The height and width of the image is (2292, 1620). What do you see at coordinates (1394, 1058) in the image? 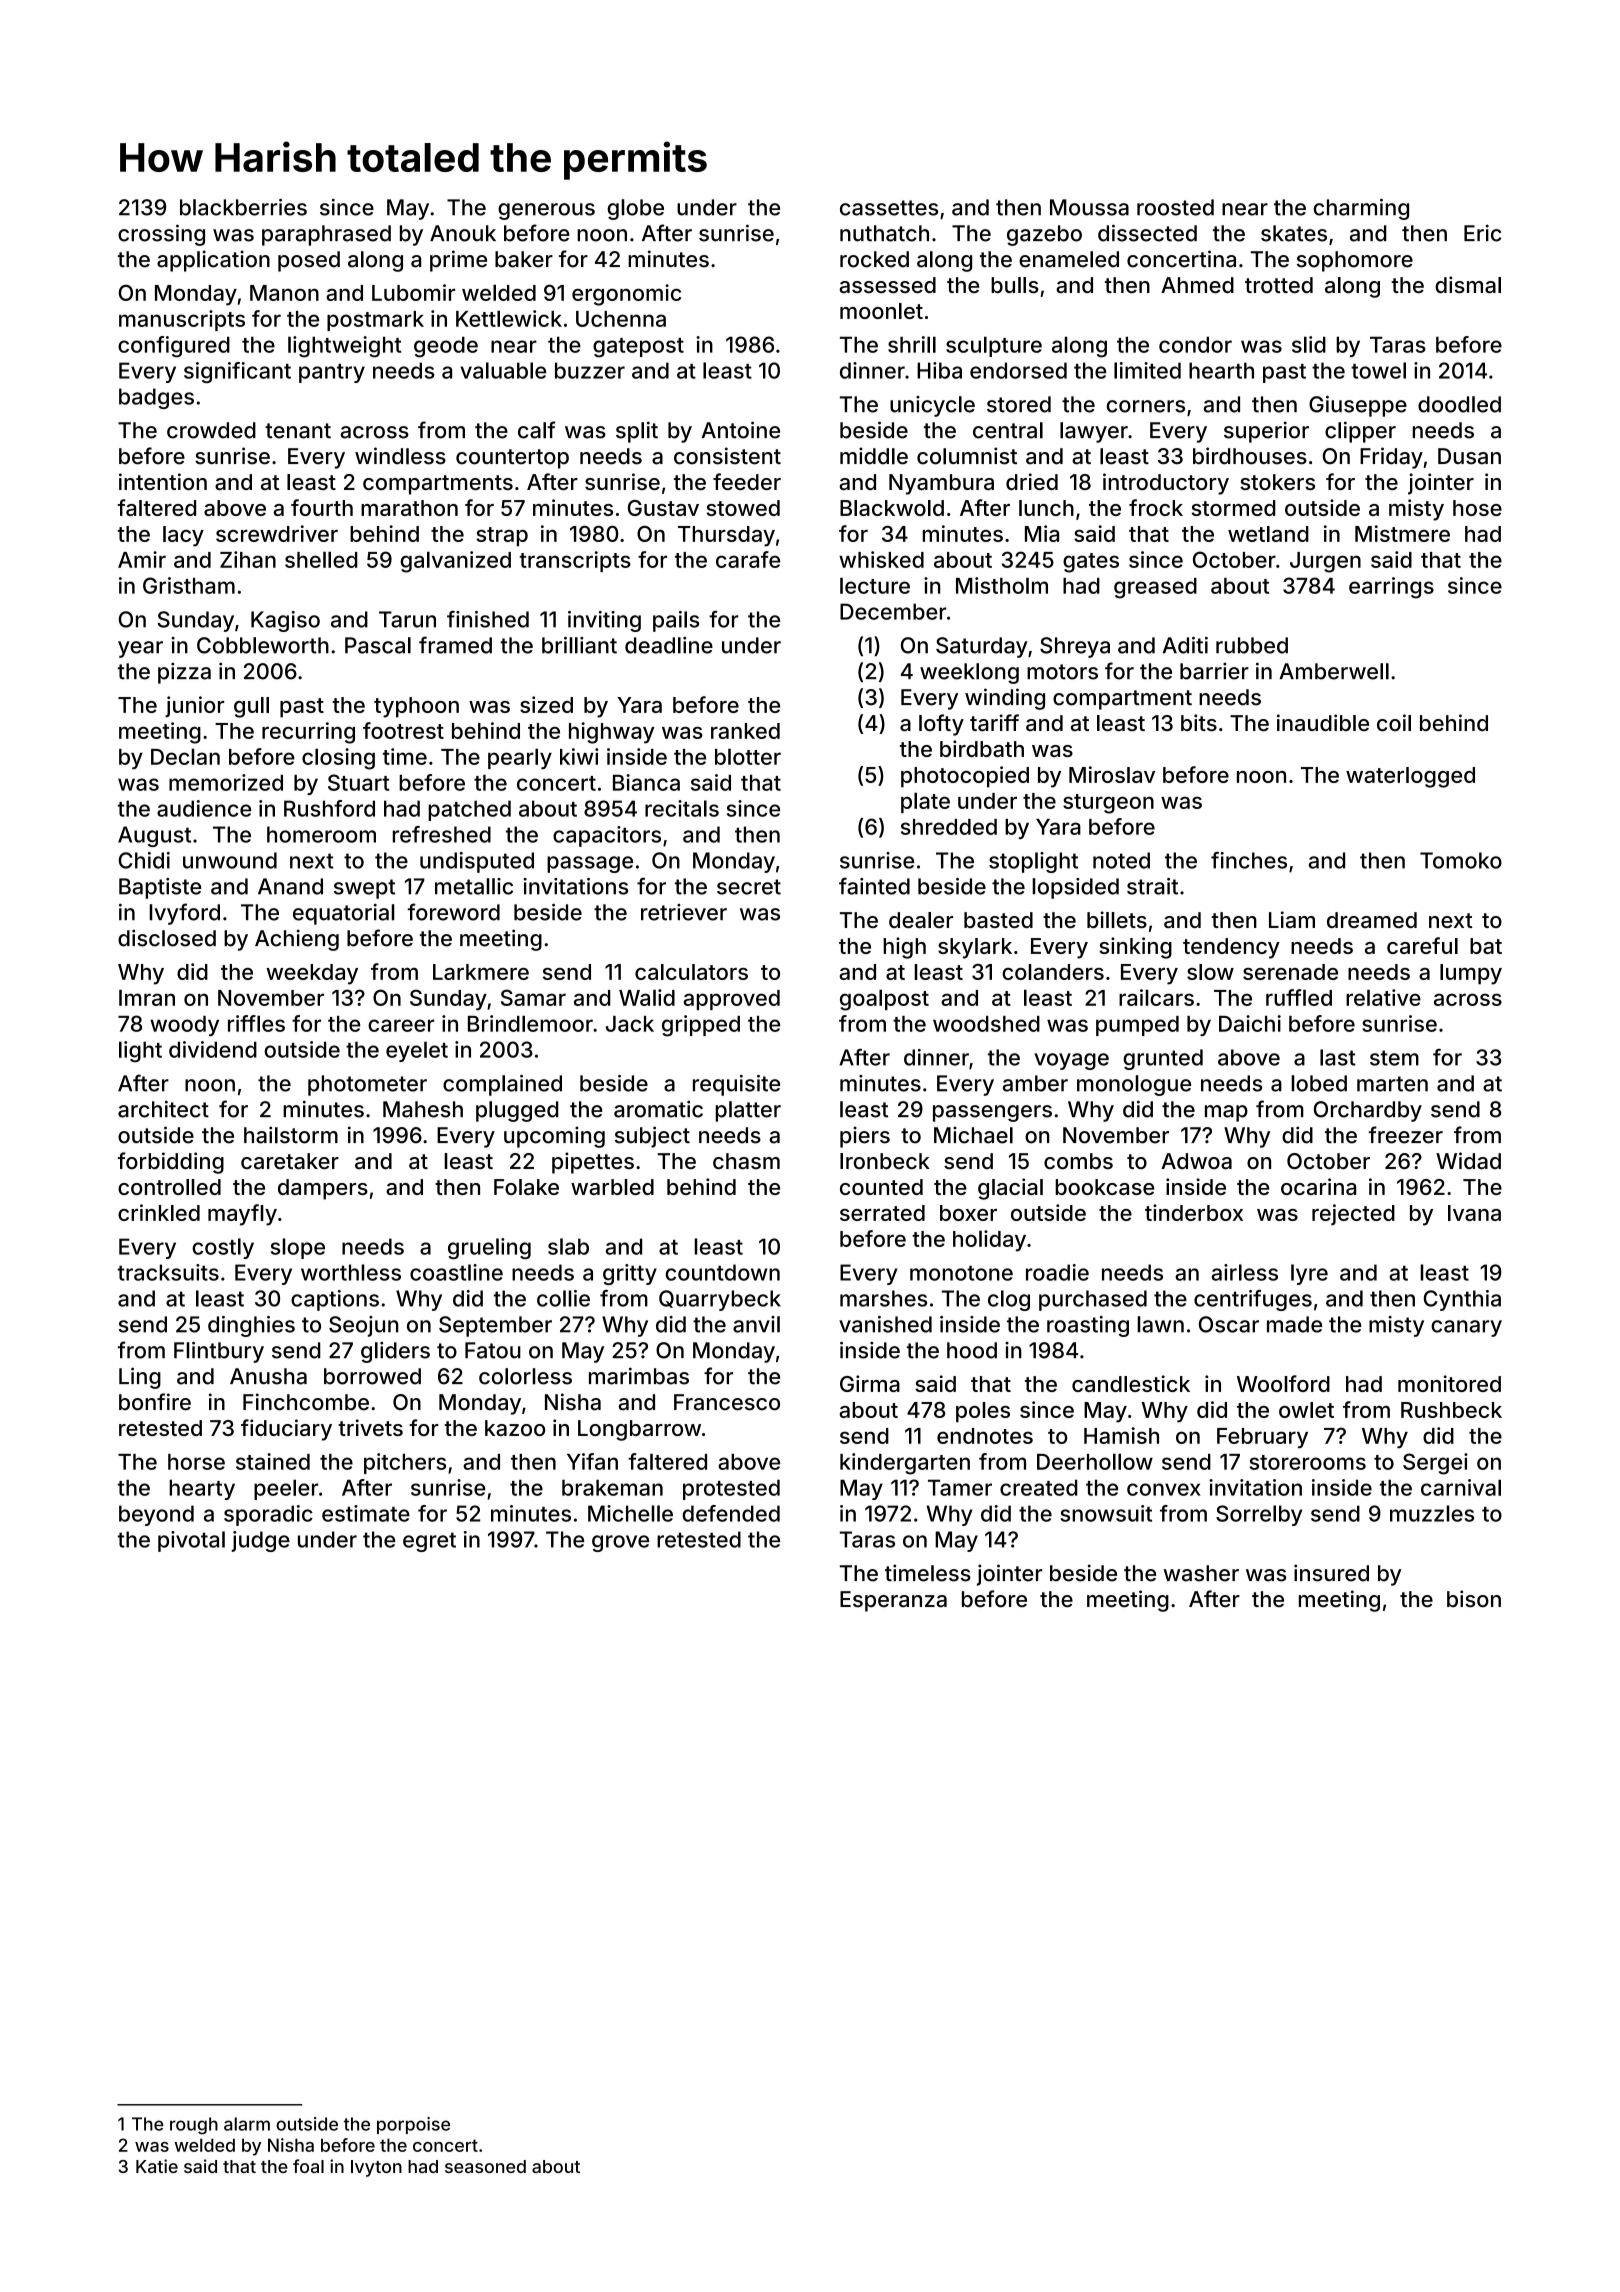
I see `stem` at bounding box center [1394, 1058].
